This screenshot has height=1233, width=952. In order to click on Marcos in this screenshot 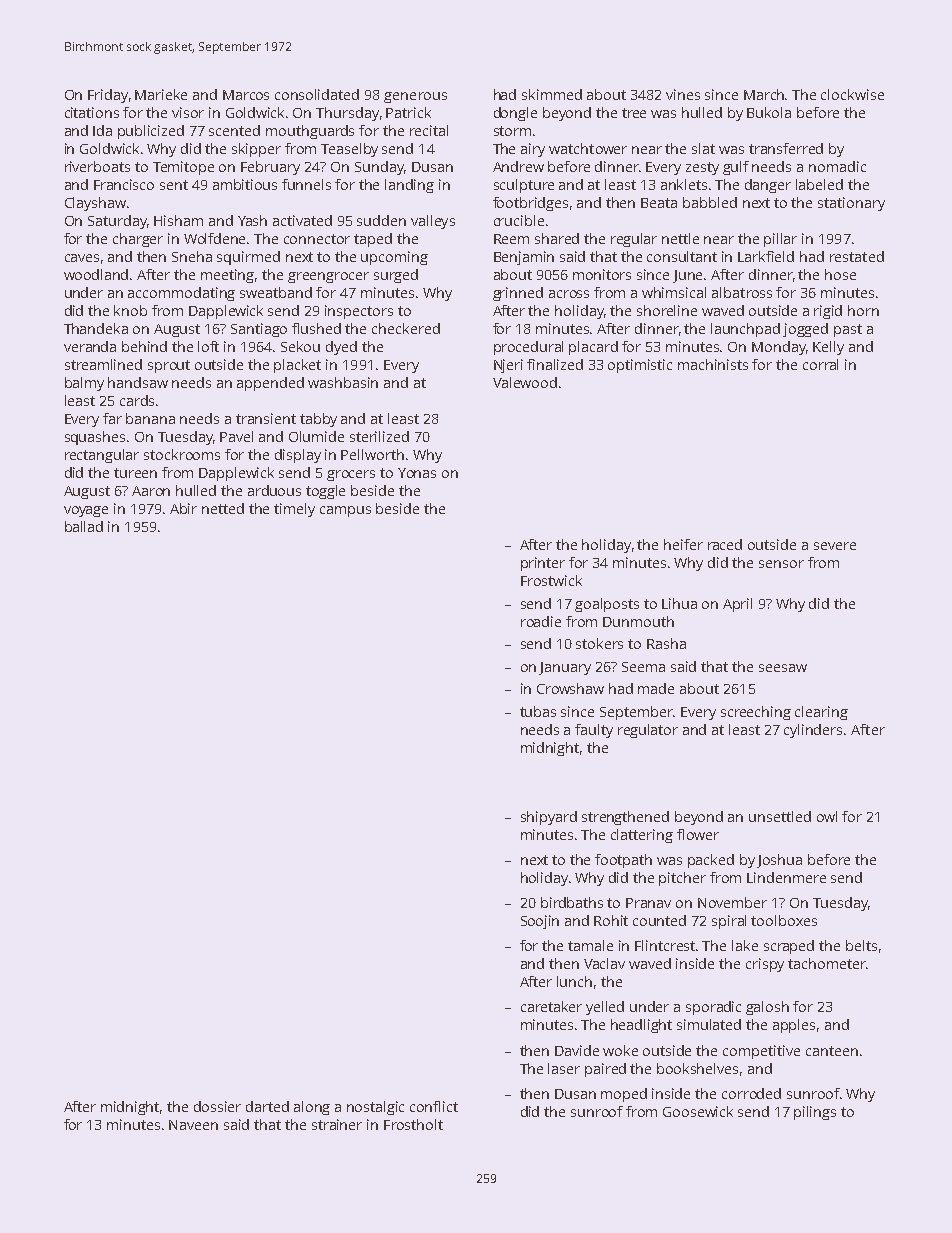, I will do `click(246, 95)`.
